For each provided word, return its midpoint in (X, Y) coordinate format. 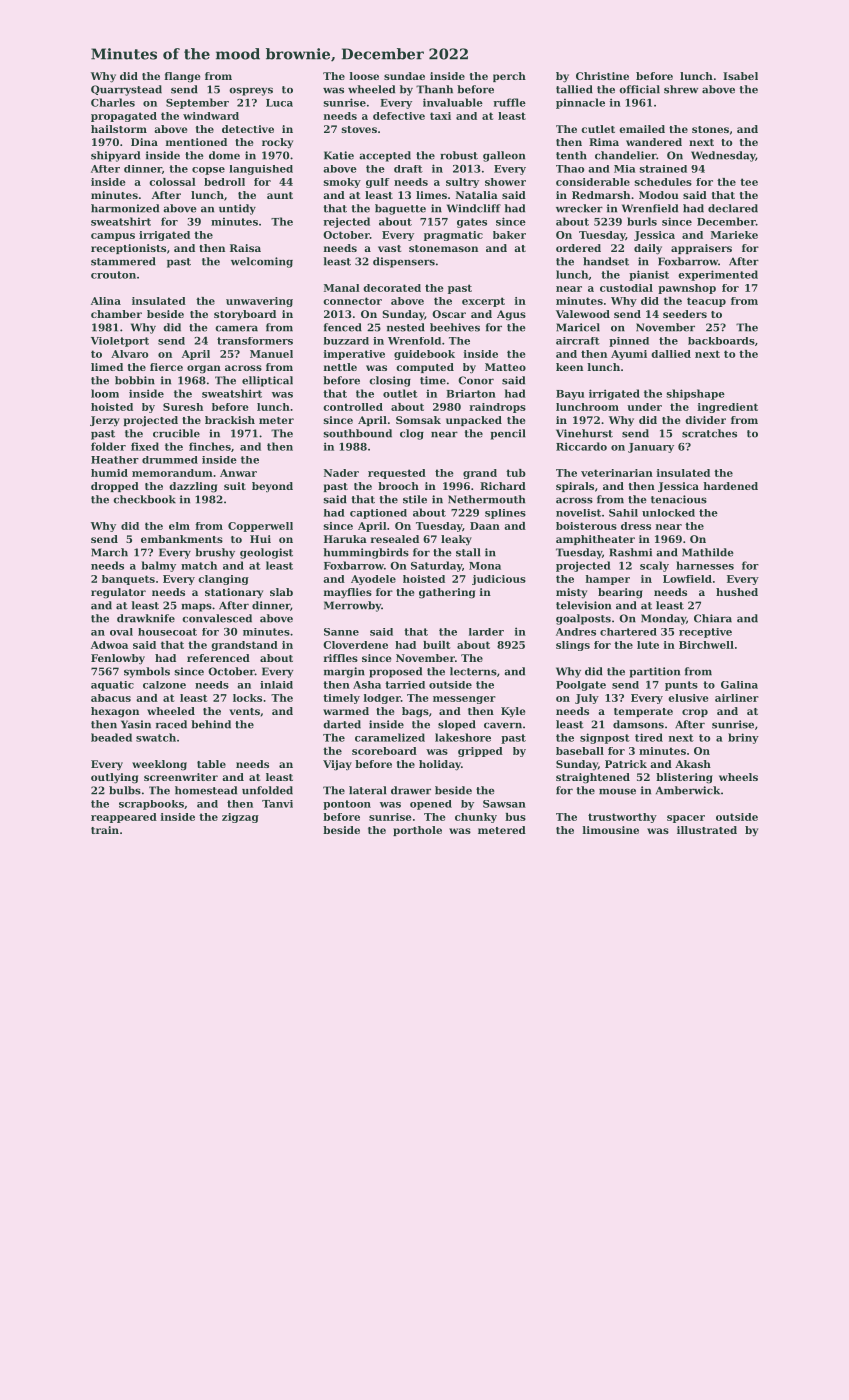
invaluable (453, 102)
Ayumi (629, 355)
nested (406, 327)
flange (182, 77)
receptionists (128, 249)
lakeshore (463, 737)
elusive (688, 698)
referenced (218, 658)
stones (710, 129)
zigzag (240, 818)
